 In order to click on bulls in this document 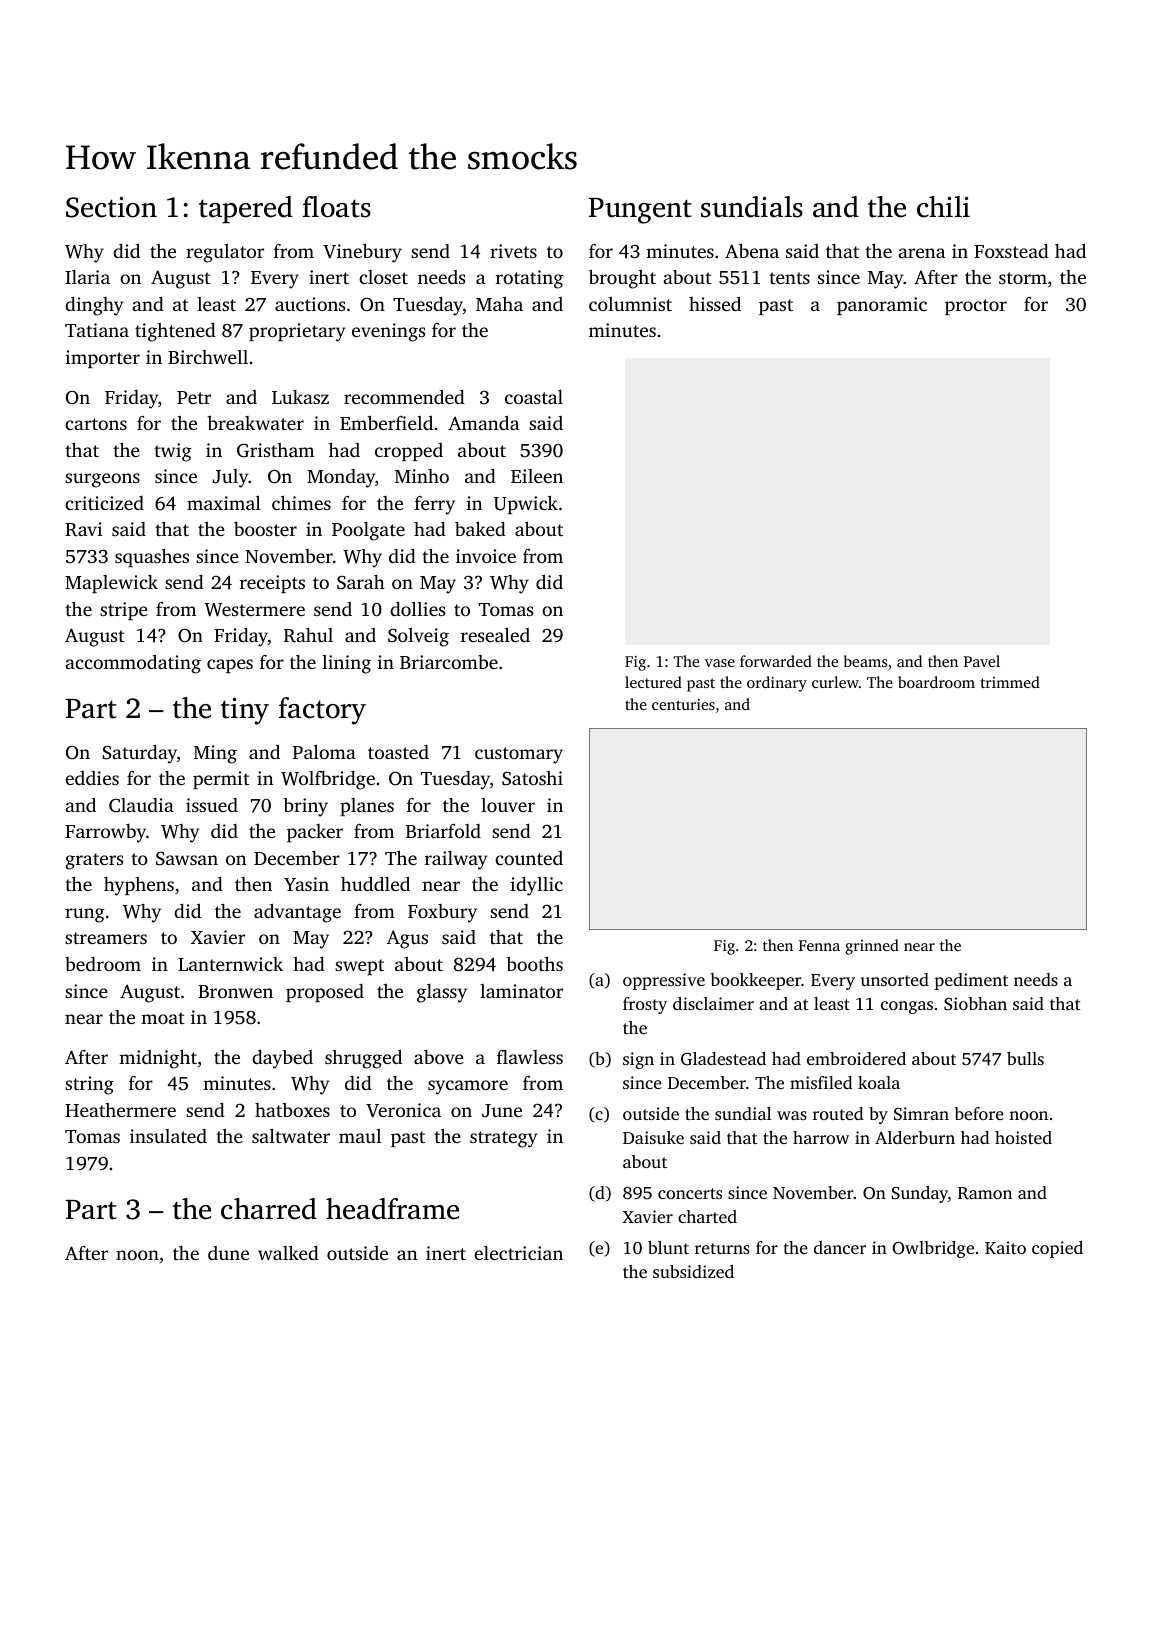, I will do `click(1025, 1058)`.
